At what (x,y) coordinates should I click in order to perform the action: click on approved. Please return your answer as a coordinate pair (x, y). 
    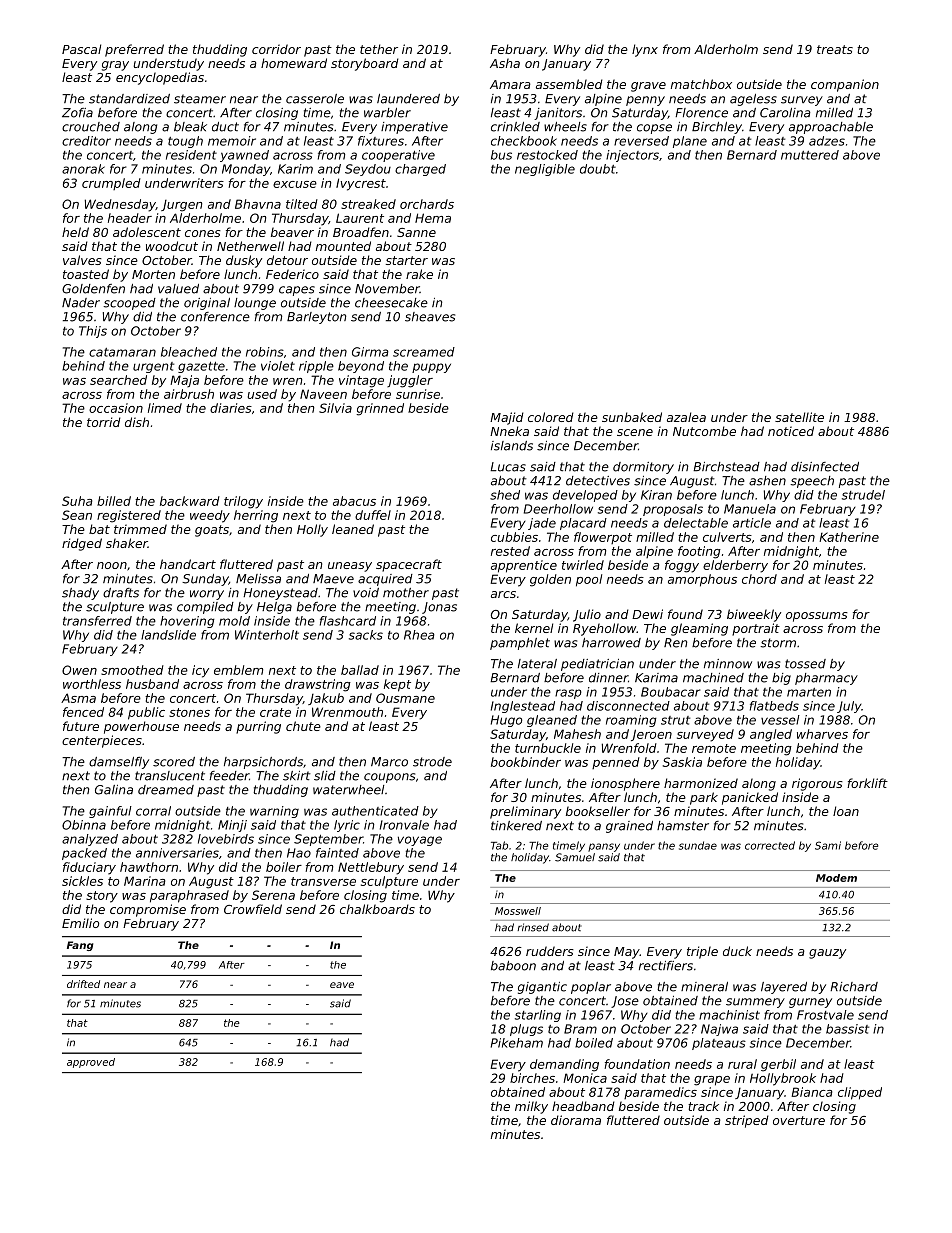
    Looking at the image, I should click on (91, 1063).
